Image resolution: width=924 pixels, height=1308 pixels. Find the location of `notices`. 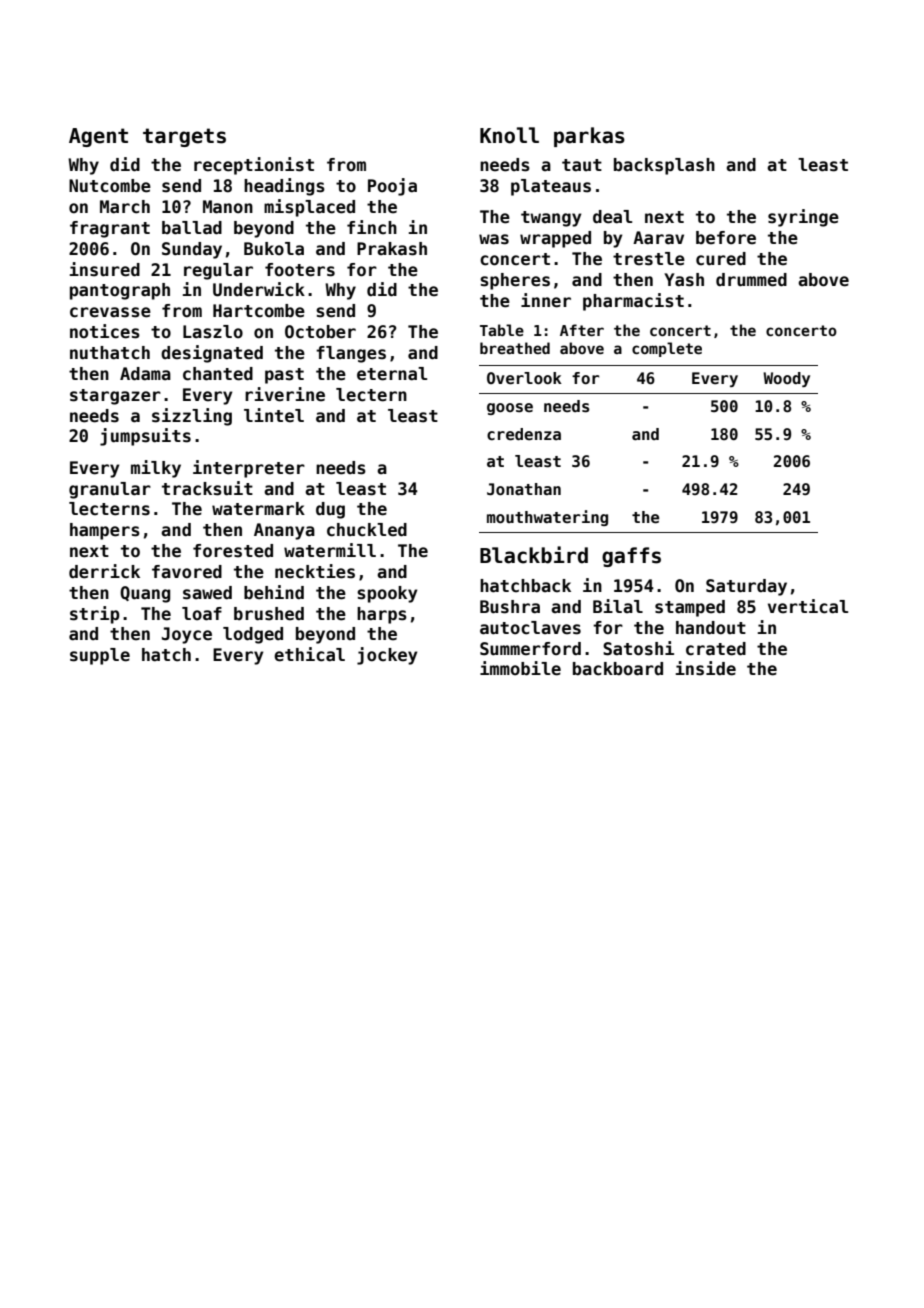

notices is located at coordinates (105, 331).
